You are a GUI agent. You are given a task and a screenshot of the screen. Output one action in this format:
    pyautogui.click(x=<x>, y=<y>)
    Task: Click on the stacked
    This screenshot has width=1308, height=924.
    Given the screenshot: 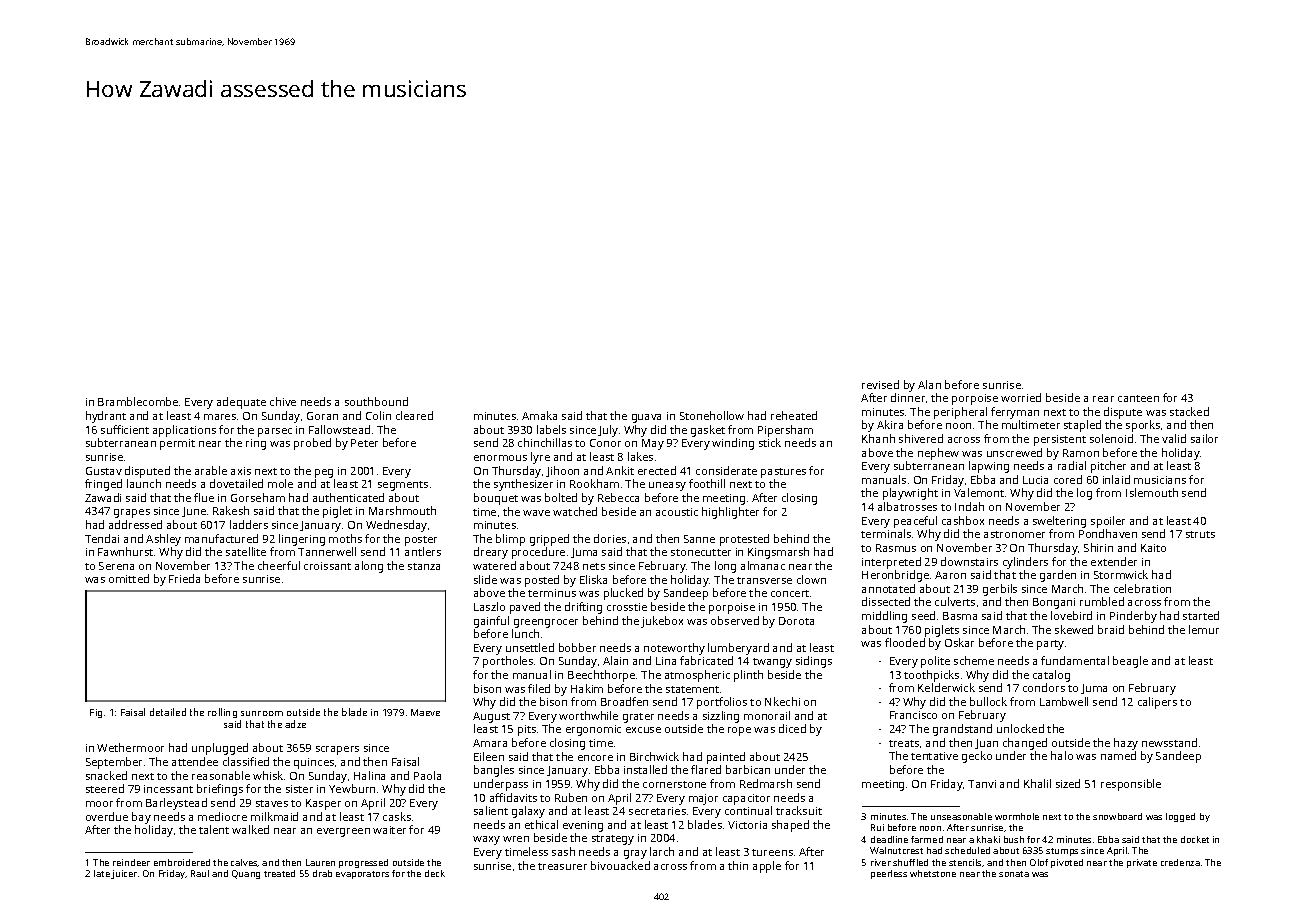 What is the action you would take?
    pyautogui.click(x=1189, y=411)
